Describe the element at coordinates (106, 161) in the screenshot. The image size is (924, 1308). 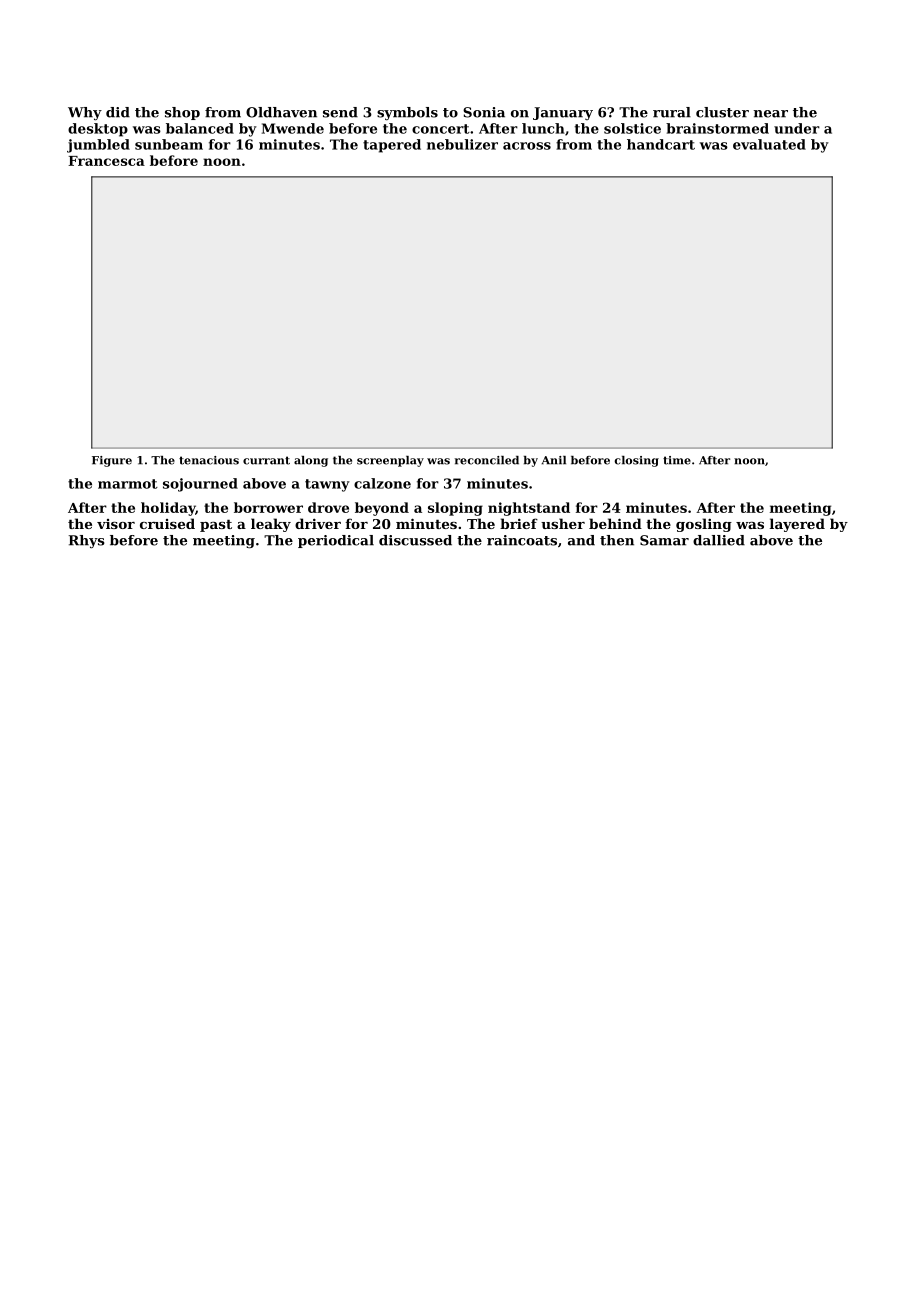
I see `Francesca` at that location.
